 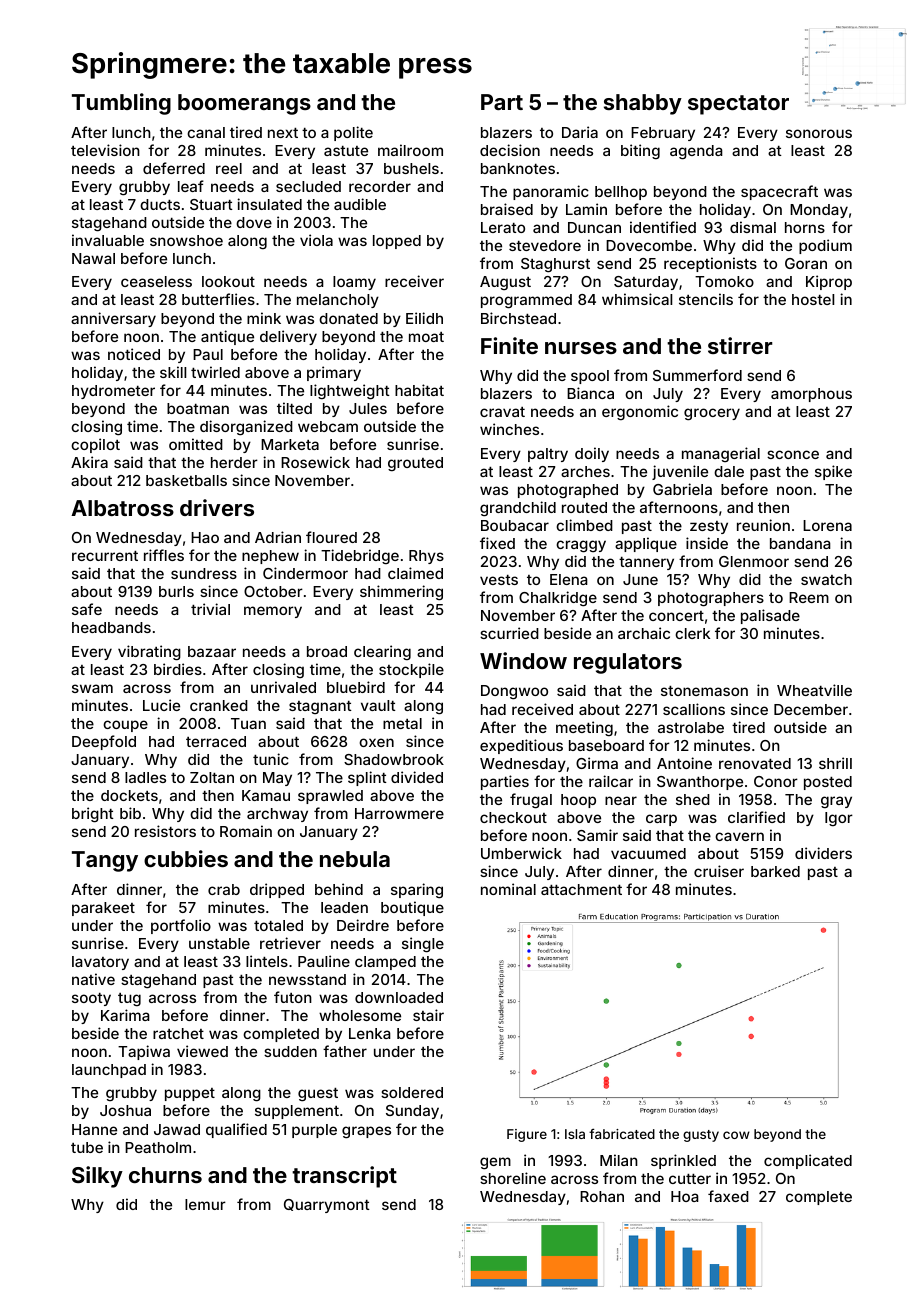 I want to click on coupe, so click(x=125, y=726).
